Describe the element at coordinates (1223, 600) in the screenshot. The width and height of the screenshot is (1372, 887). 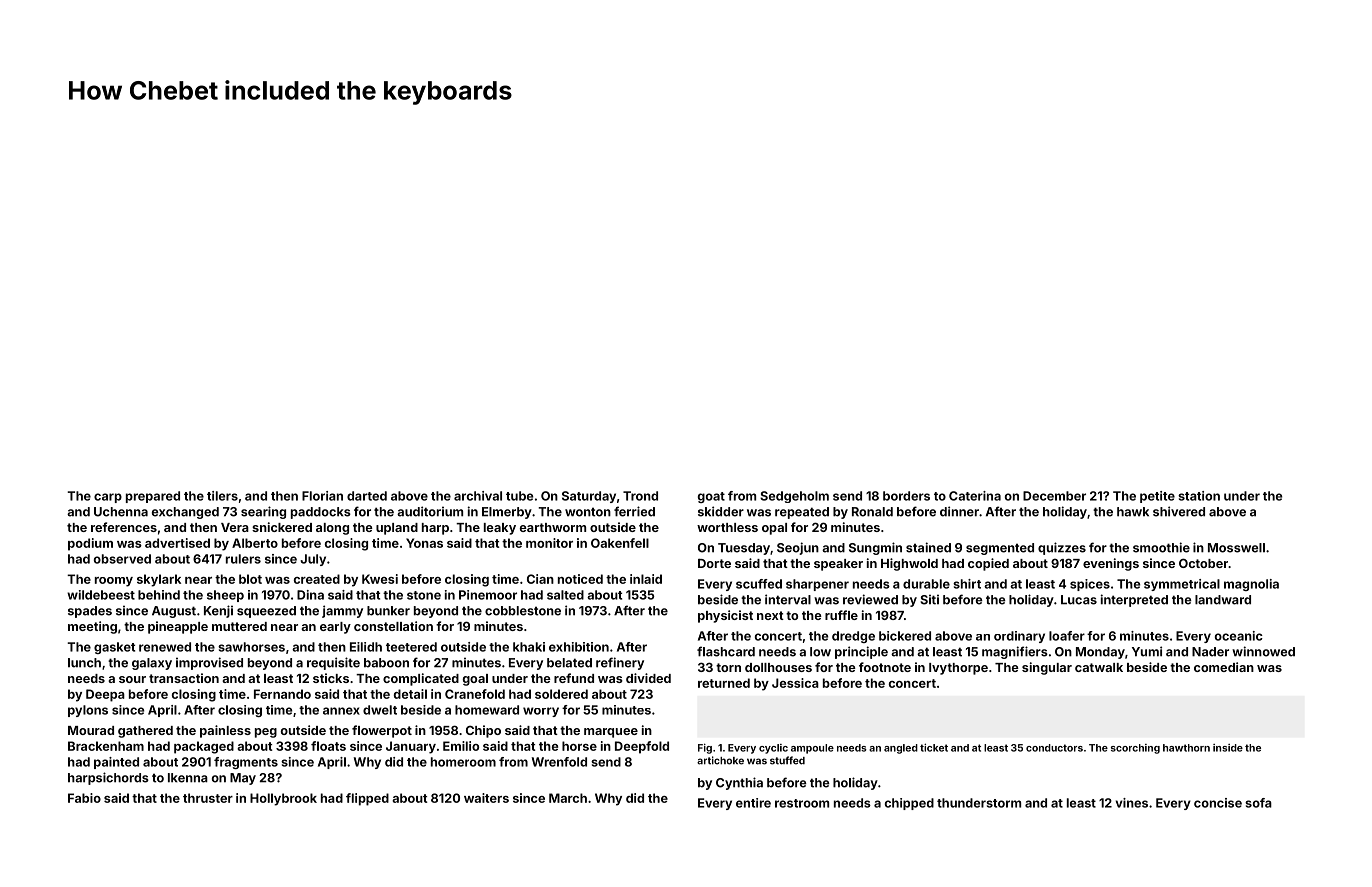
I see `landward` at that location.
